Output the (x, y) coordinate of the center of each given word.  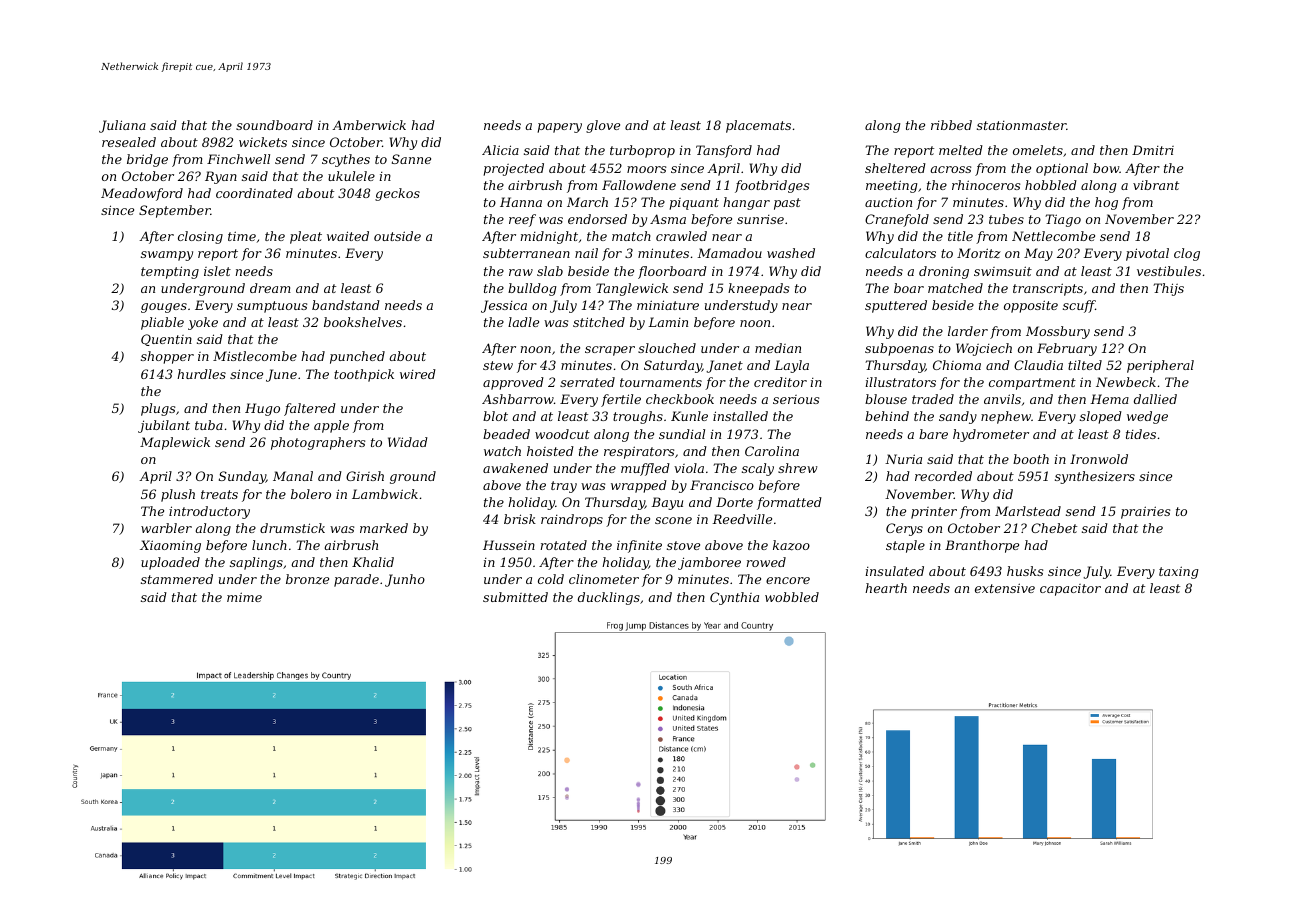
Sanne (411, 159)
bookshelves (363, 322)
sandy (958, 417)
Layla (791, 366)
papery (559, 128)
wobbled (792, 597)
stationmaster (1022, 125)
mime (244, 597)
